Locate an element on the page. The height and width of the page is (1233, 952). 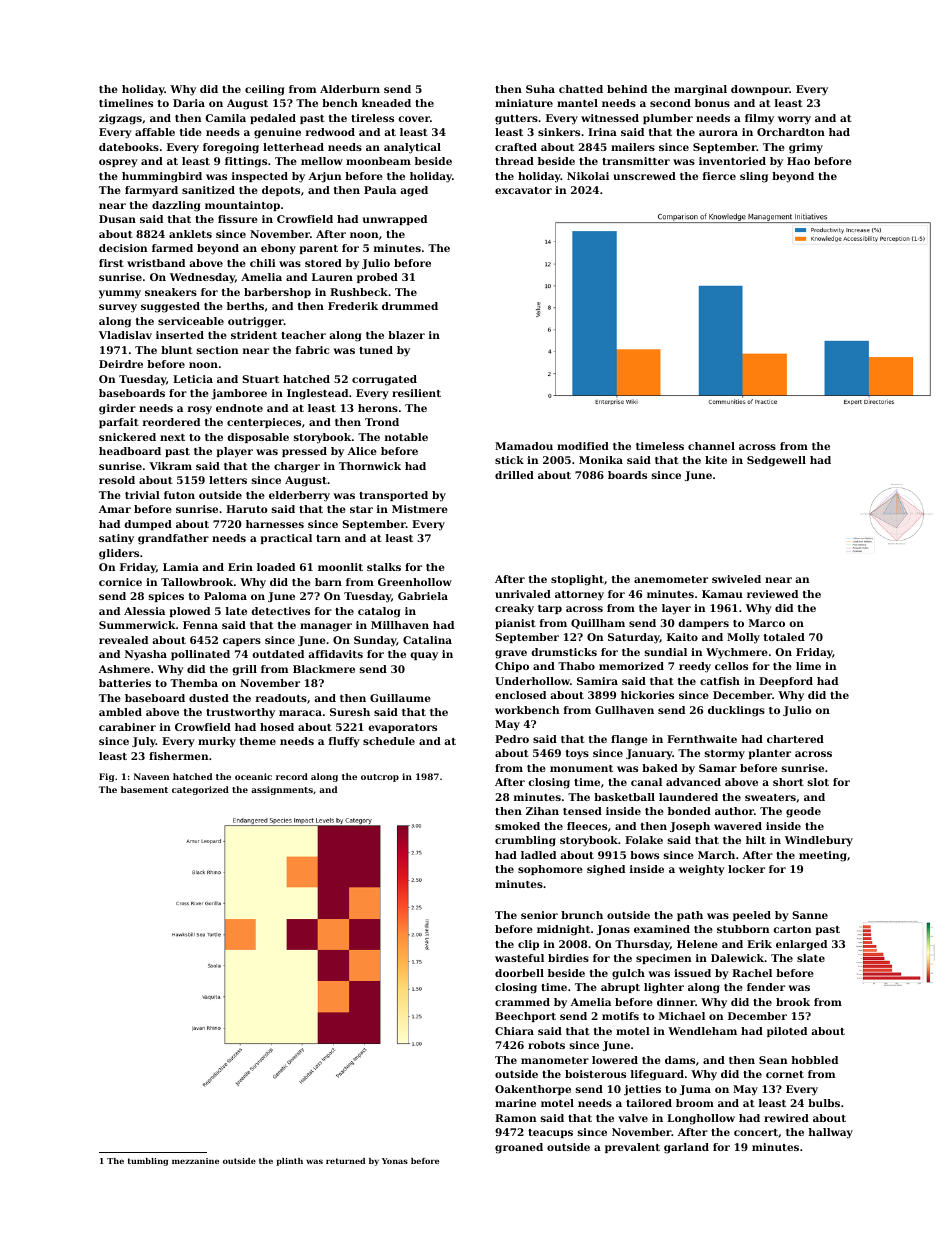
cornice is located at coordinates (120, 582).
